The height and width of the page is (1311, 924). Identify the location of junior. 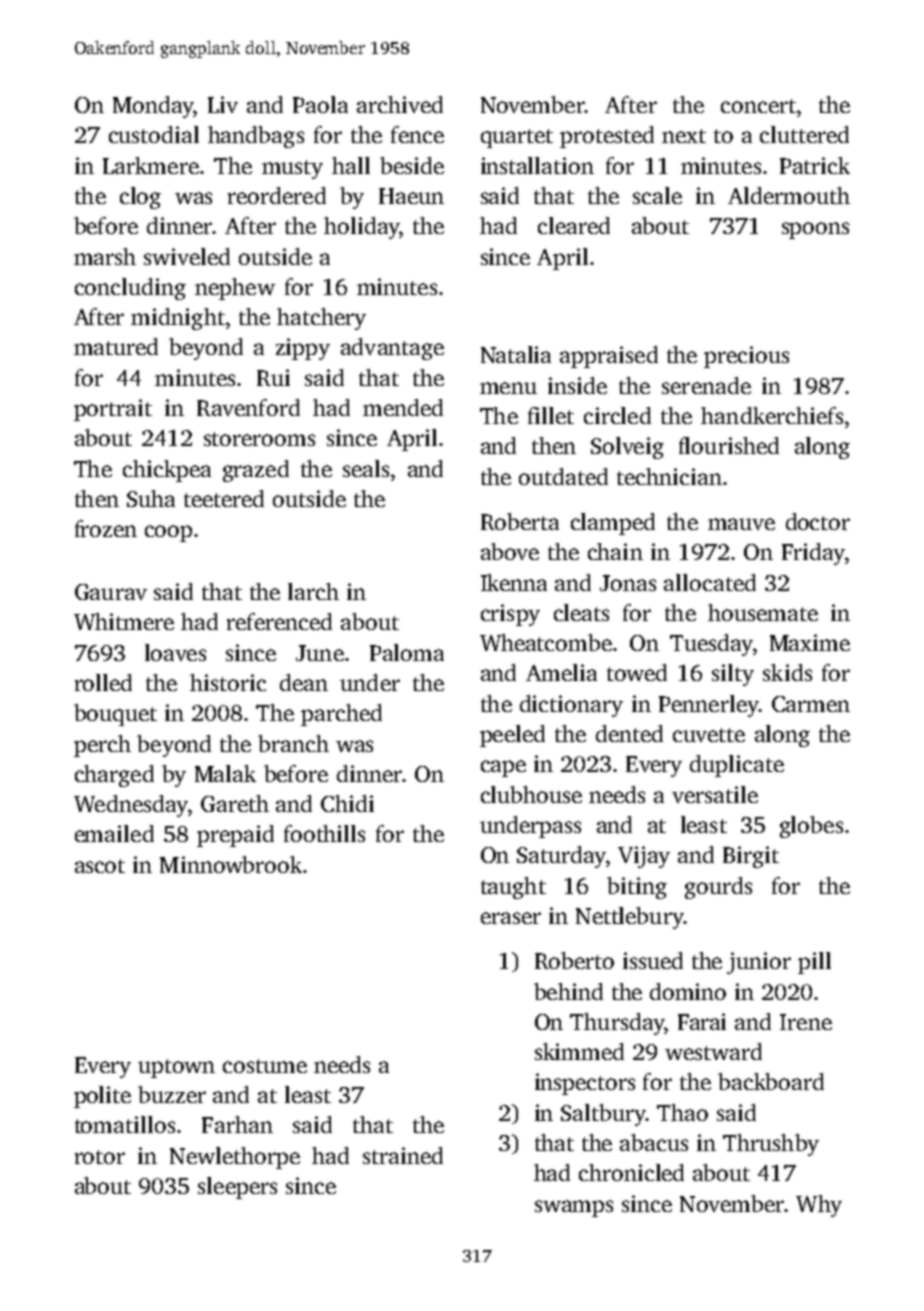
(759, 963).
